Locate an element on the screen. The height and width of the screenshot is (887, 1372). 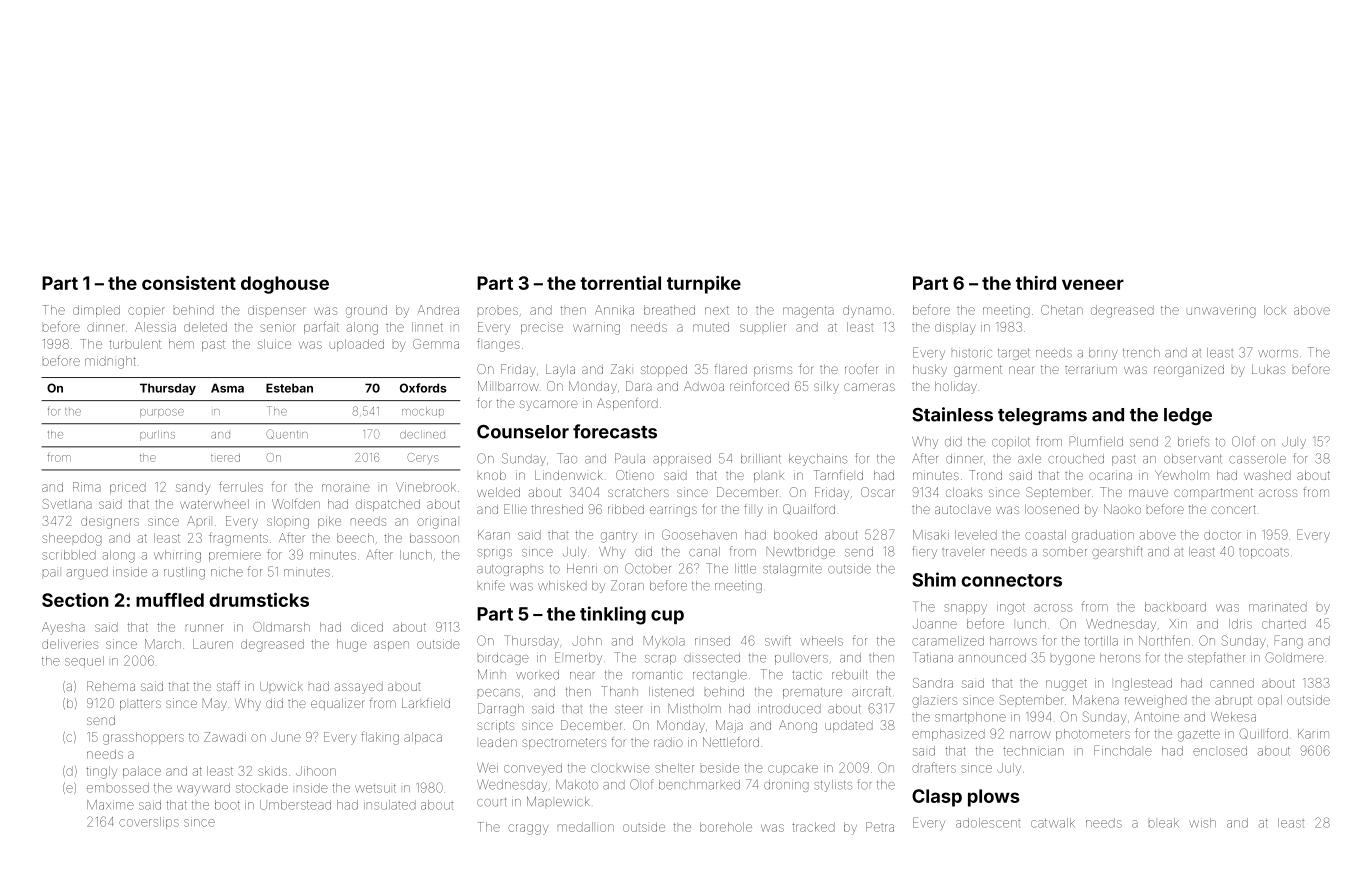
dynamo is located at coordinates (867, 311).
